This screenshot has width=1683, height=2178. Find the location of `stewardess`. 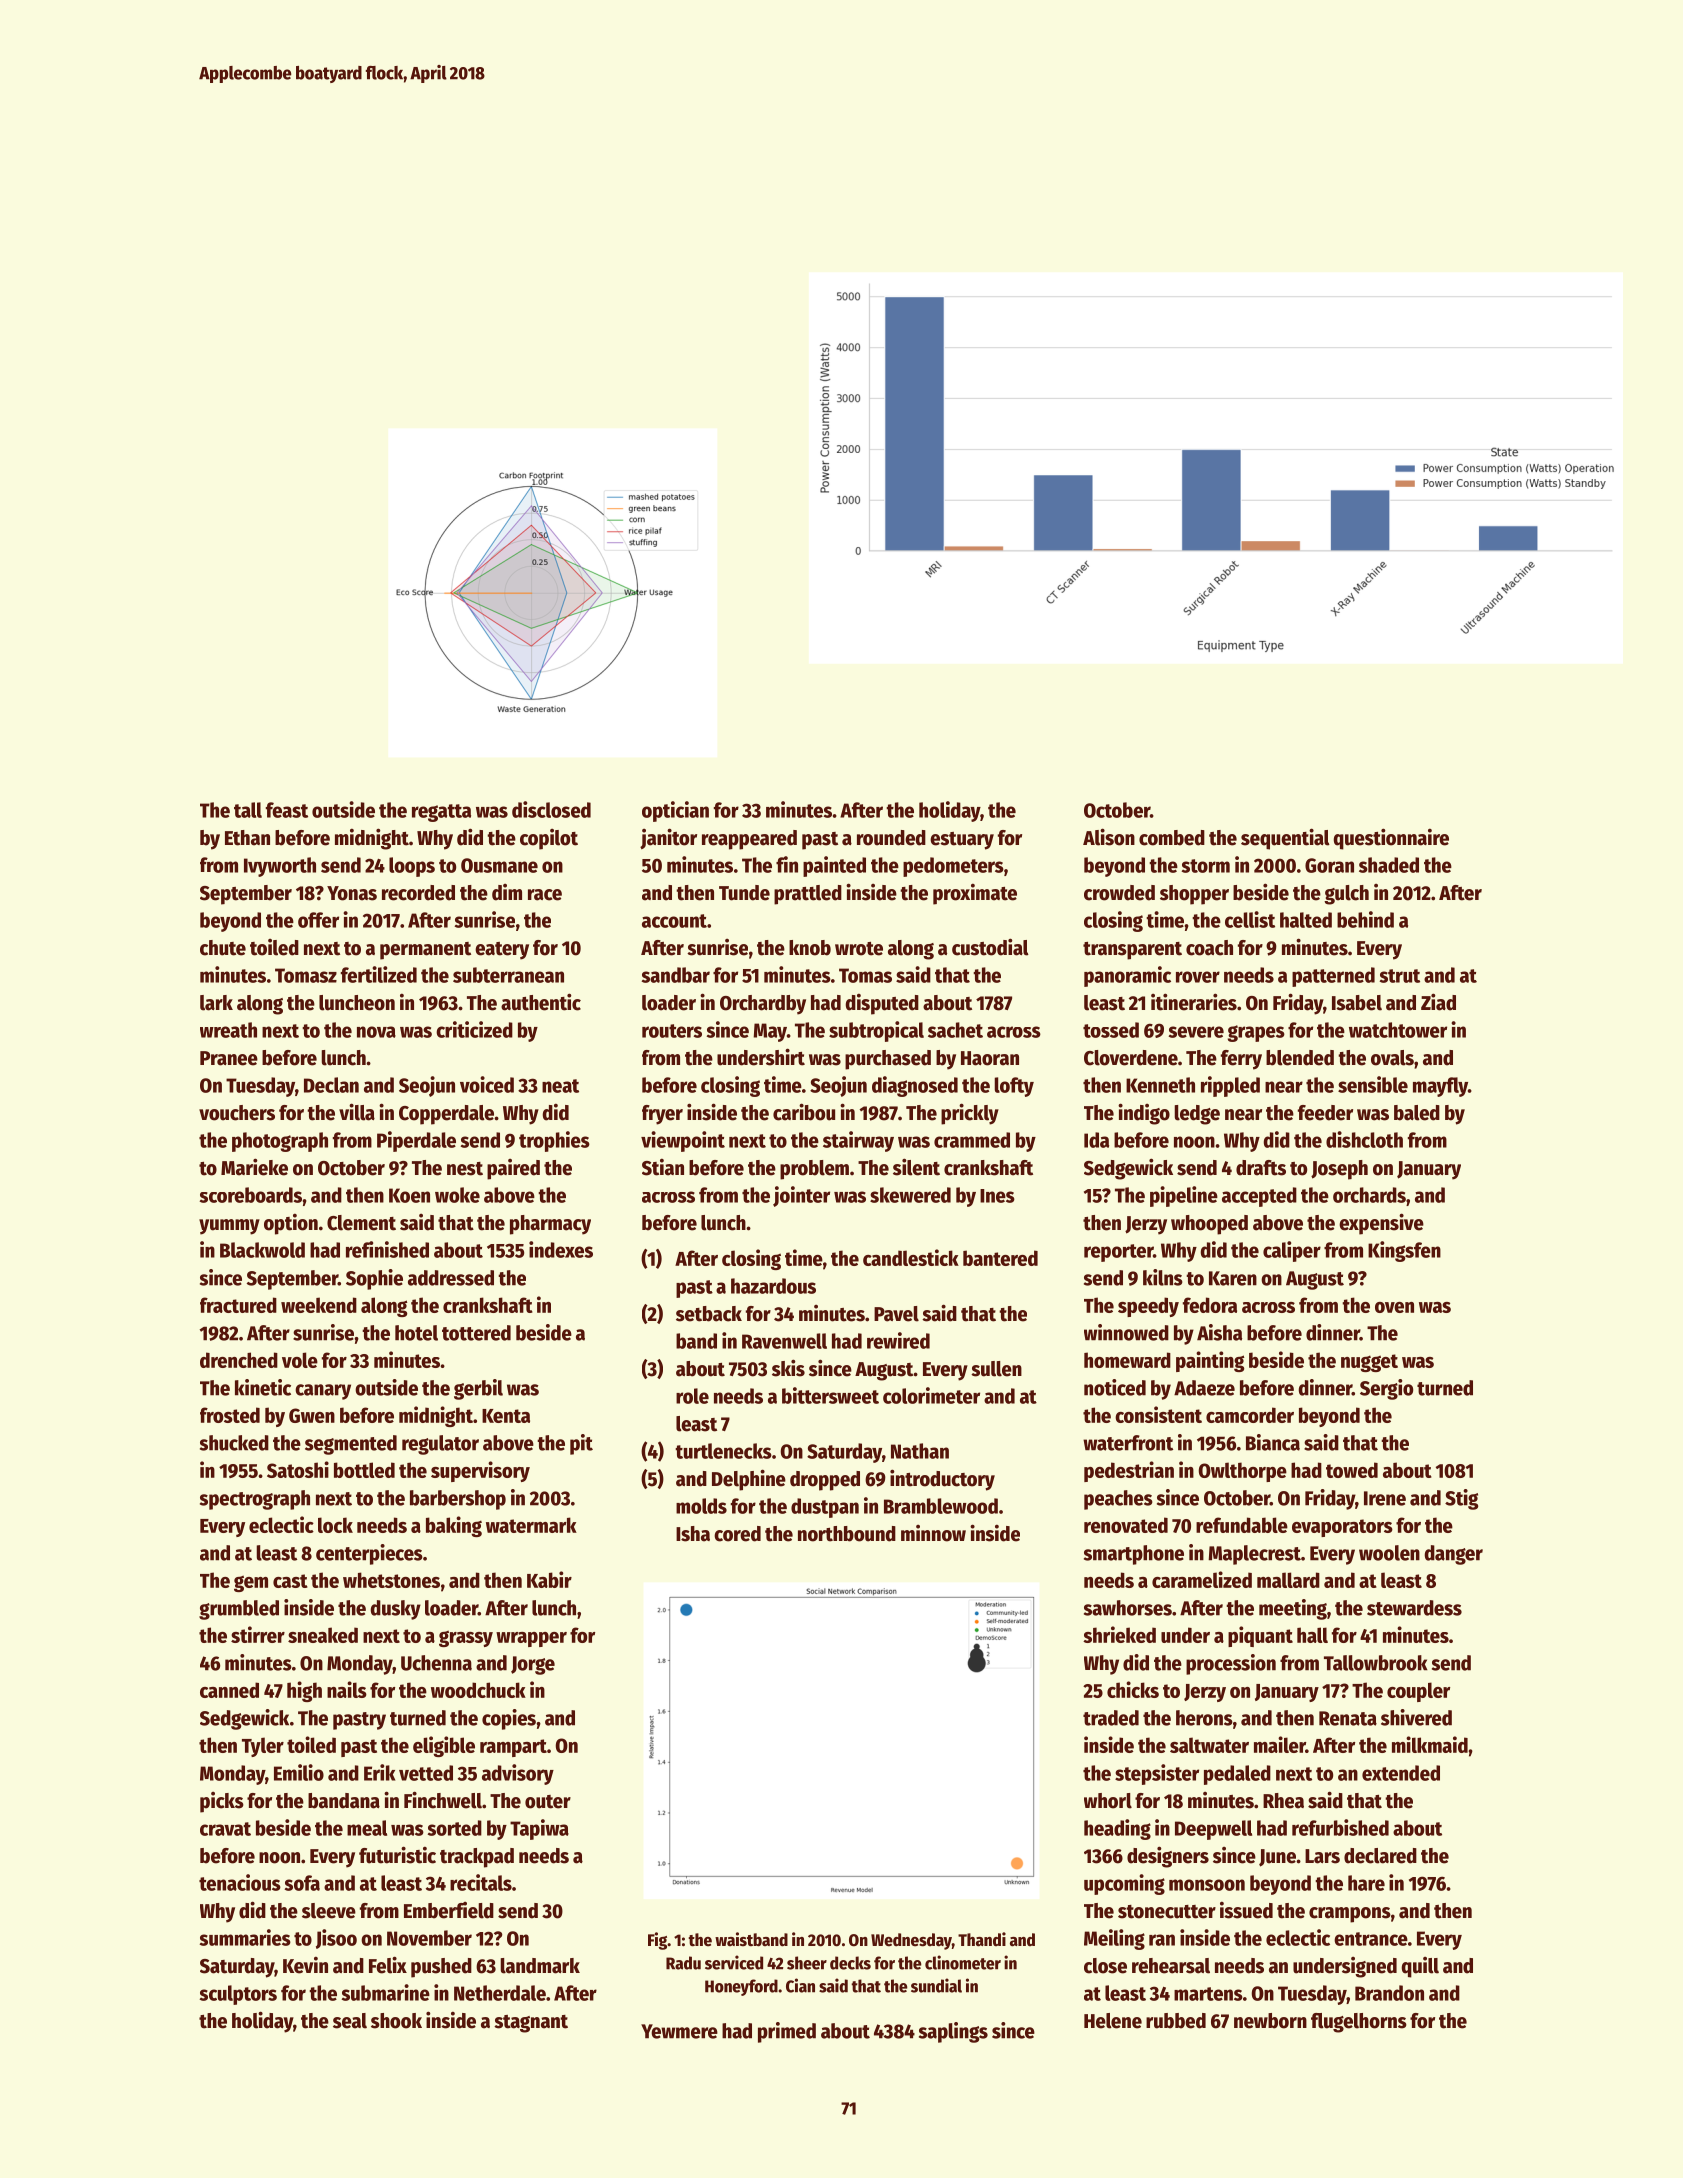

stewardess is located at coordinates (1414, 1608).
